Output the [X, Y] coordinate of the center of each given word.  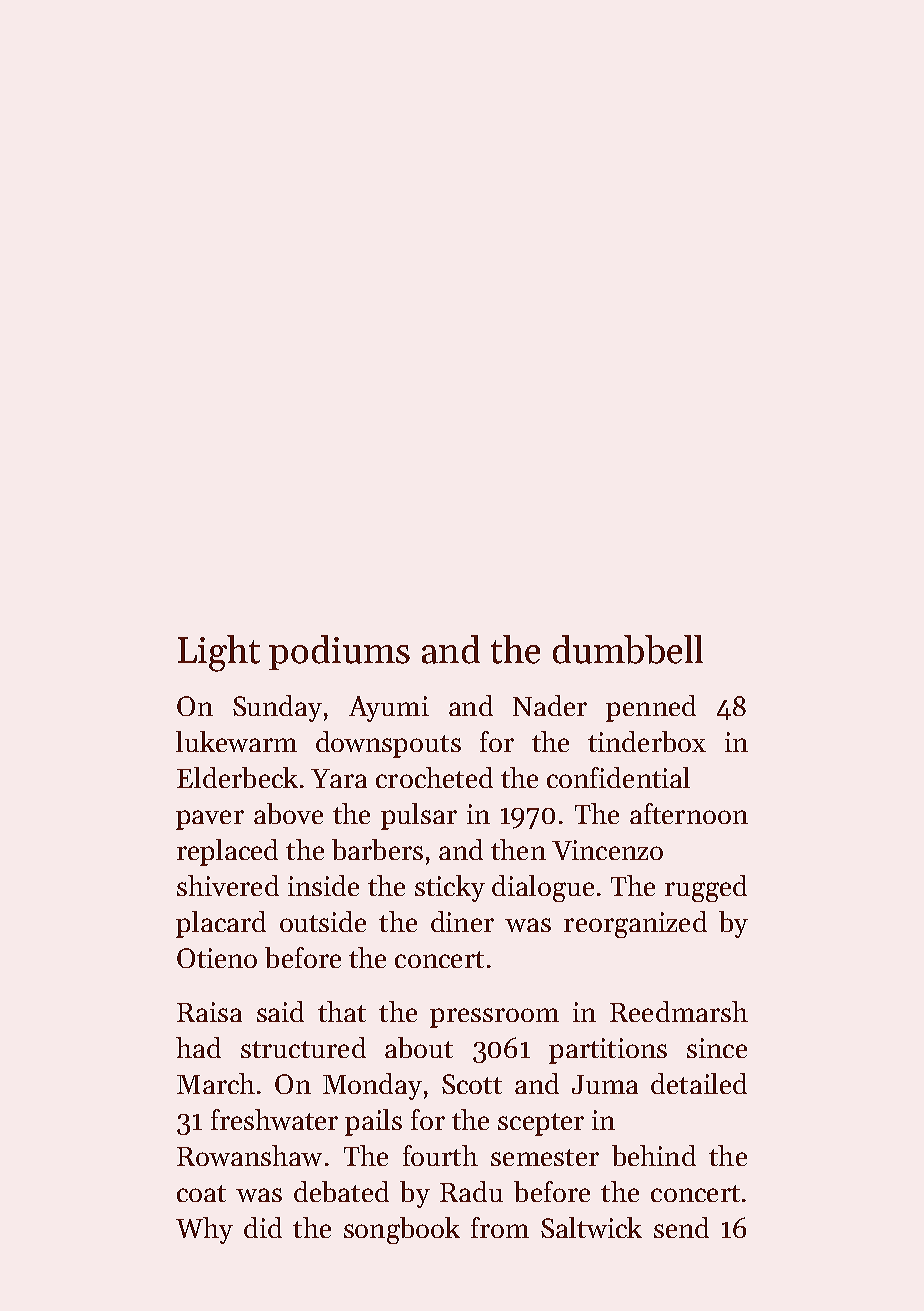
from [500, 1227]
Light [219, 653]
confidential [618, 777]
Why [204, 1230]
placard [221, 924]
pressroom [494, 1018]
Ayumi [389, 709]
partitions [608, 1051]
